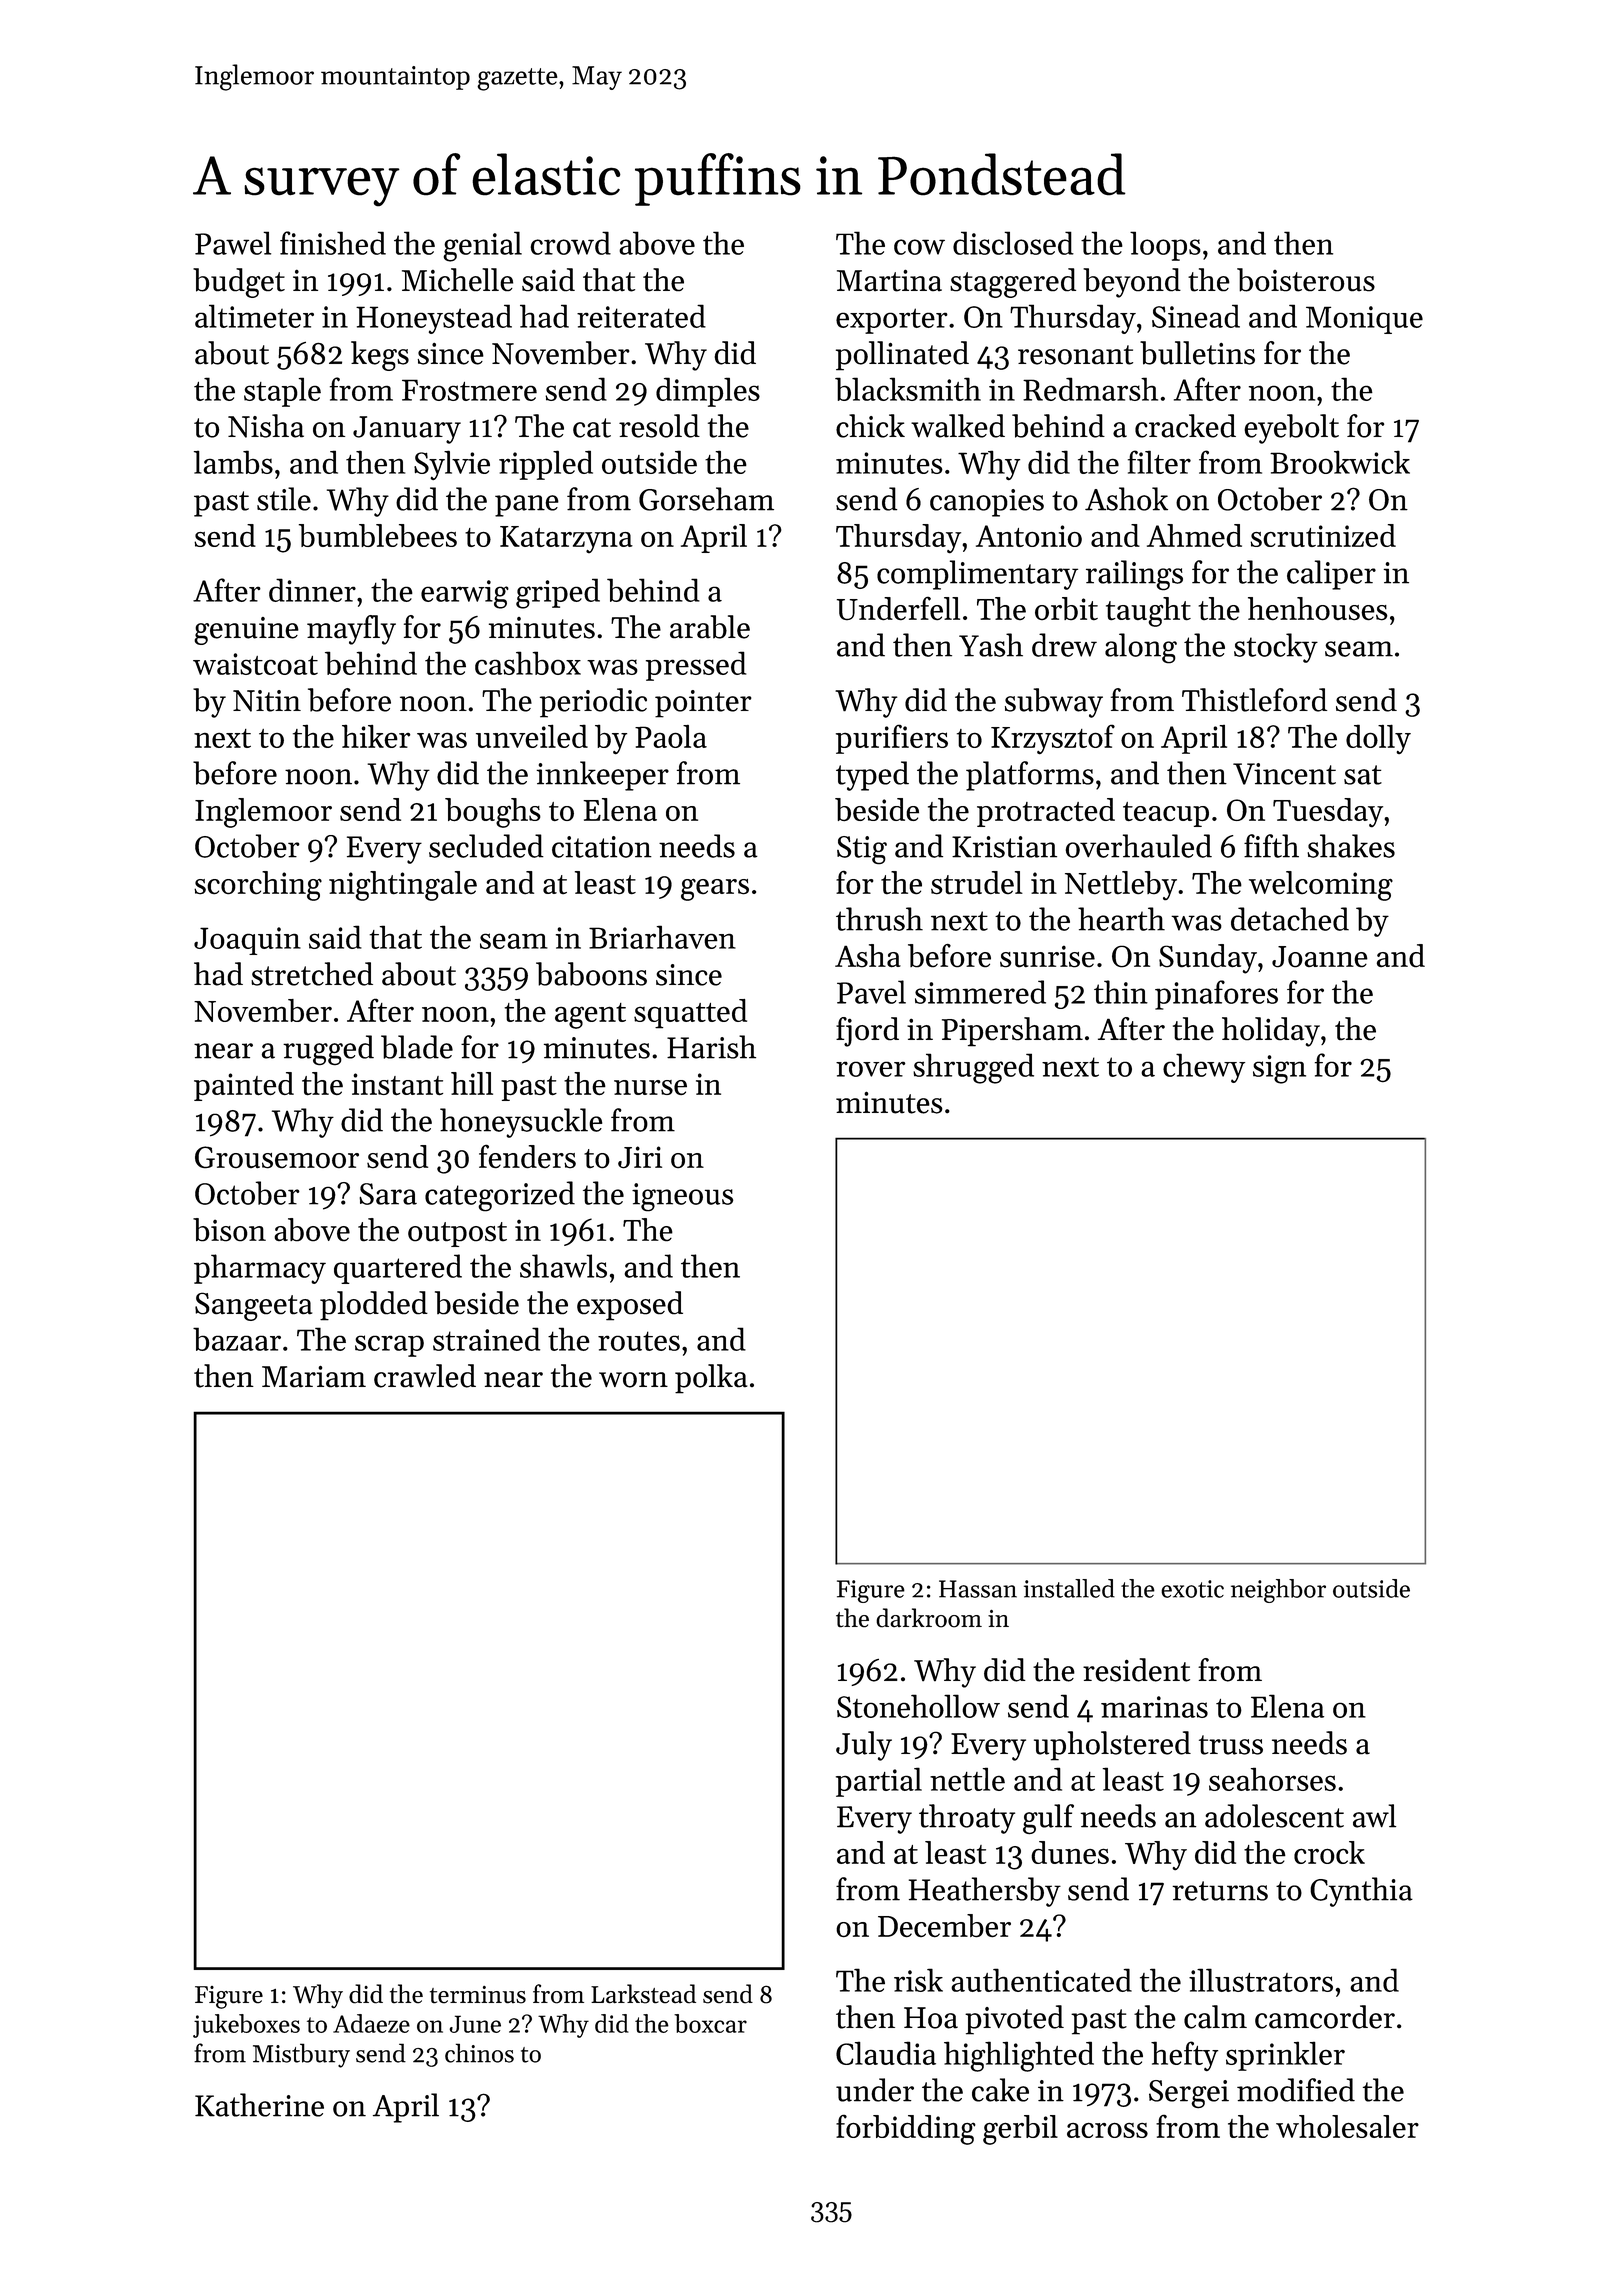  What do you see at coordinates (333, 243) in the screenshot?
I see `finished` at bounding box center [333, 243].
